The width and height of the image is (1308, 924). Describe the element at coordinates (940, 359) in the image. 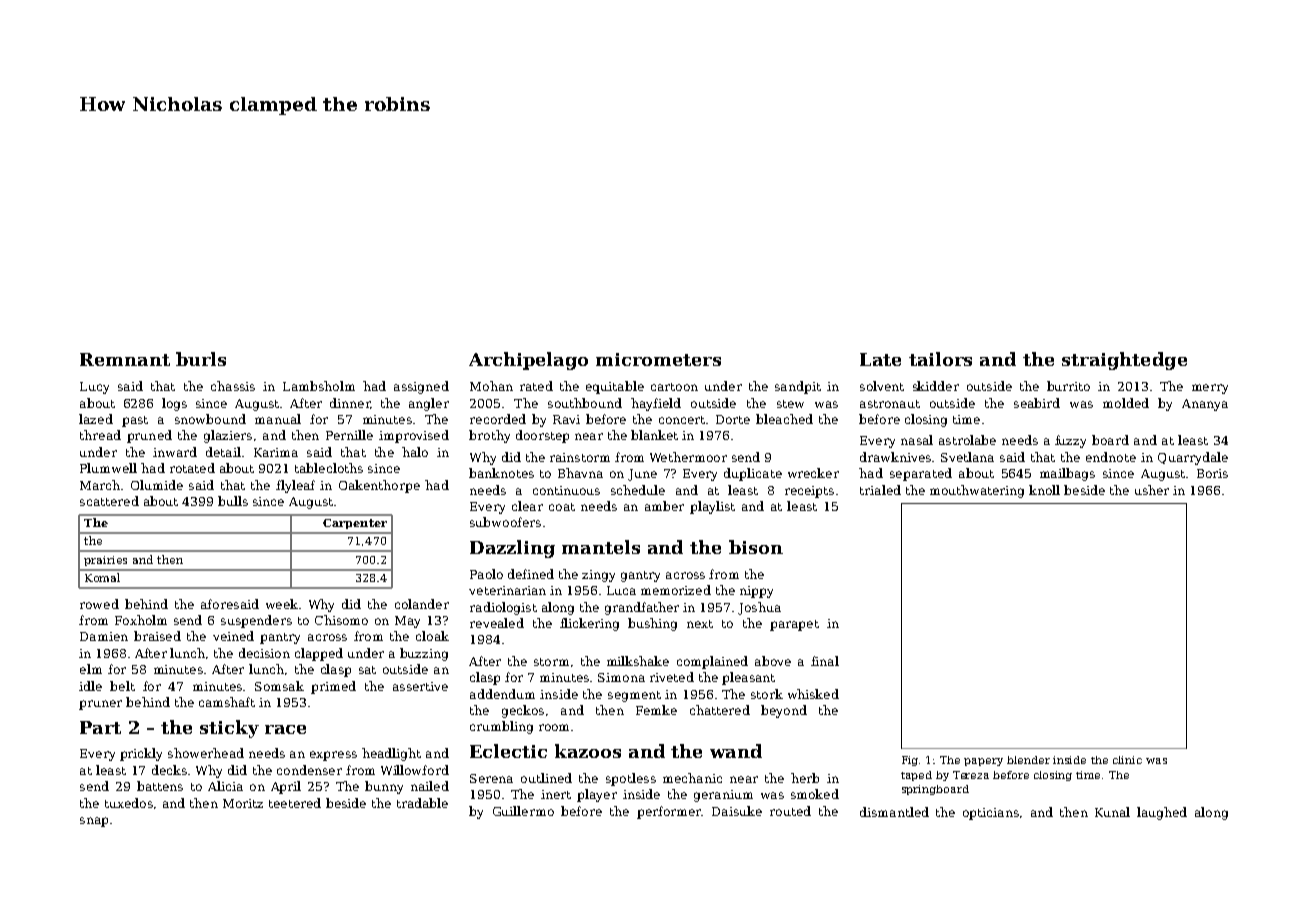

I see `tailors` at that location.
